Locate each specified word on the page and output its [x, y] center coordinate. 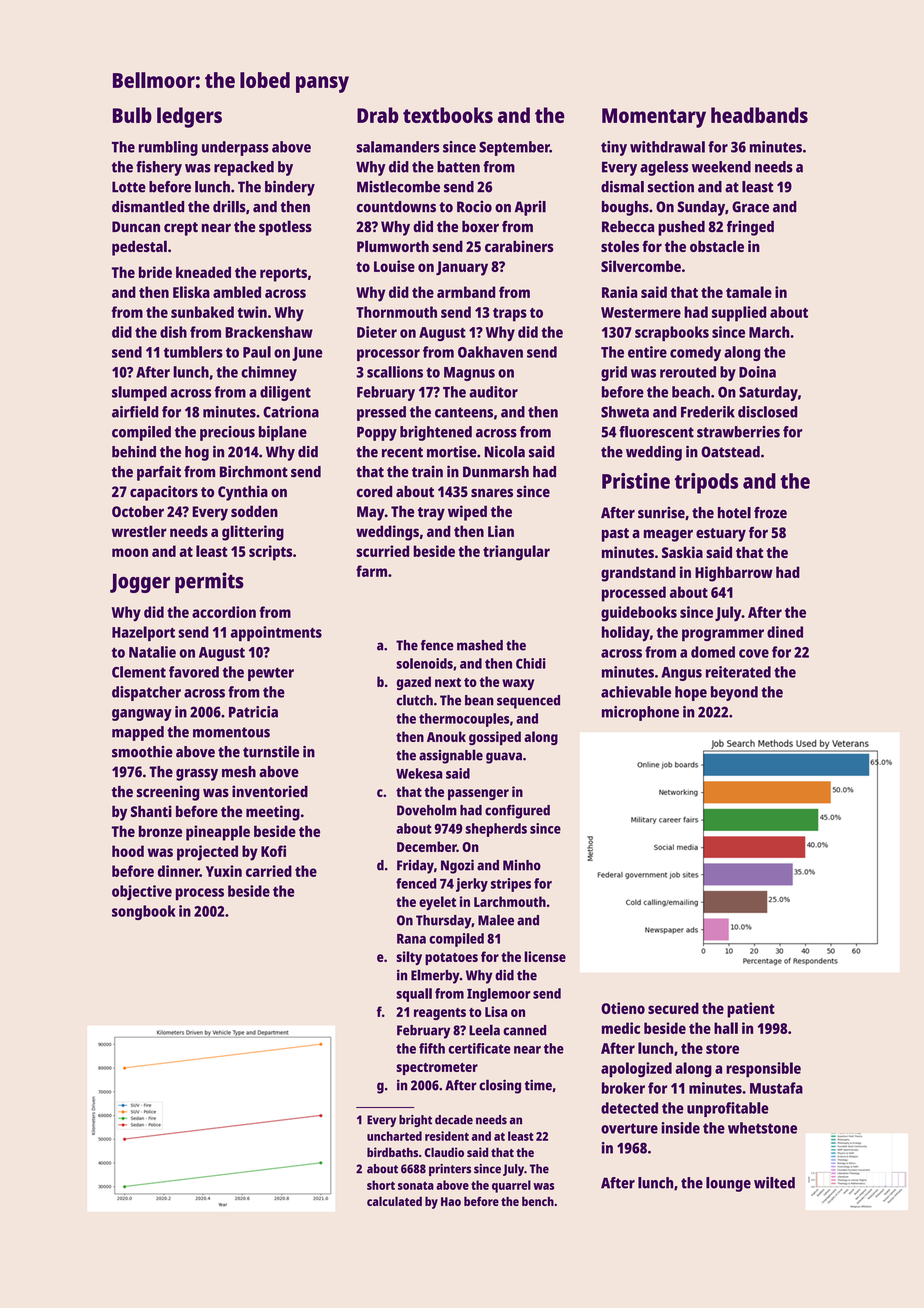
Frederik [708, 412]
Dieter [377, 332]
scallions [395, 372]
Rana [411, 939]
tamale [749, 292]
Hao [451, 1201]
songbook [144, 912]
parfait [159, 473]
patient [751, 1010]
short [381, 1185]
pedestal [139, 248]
